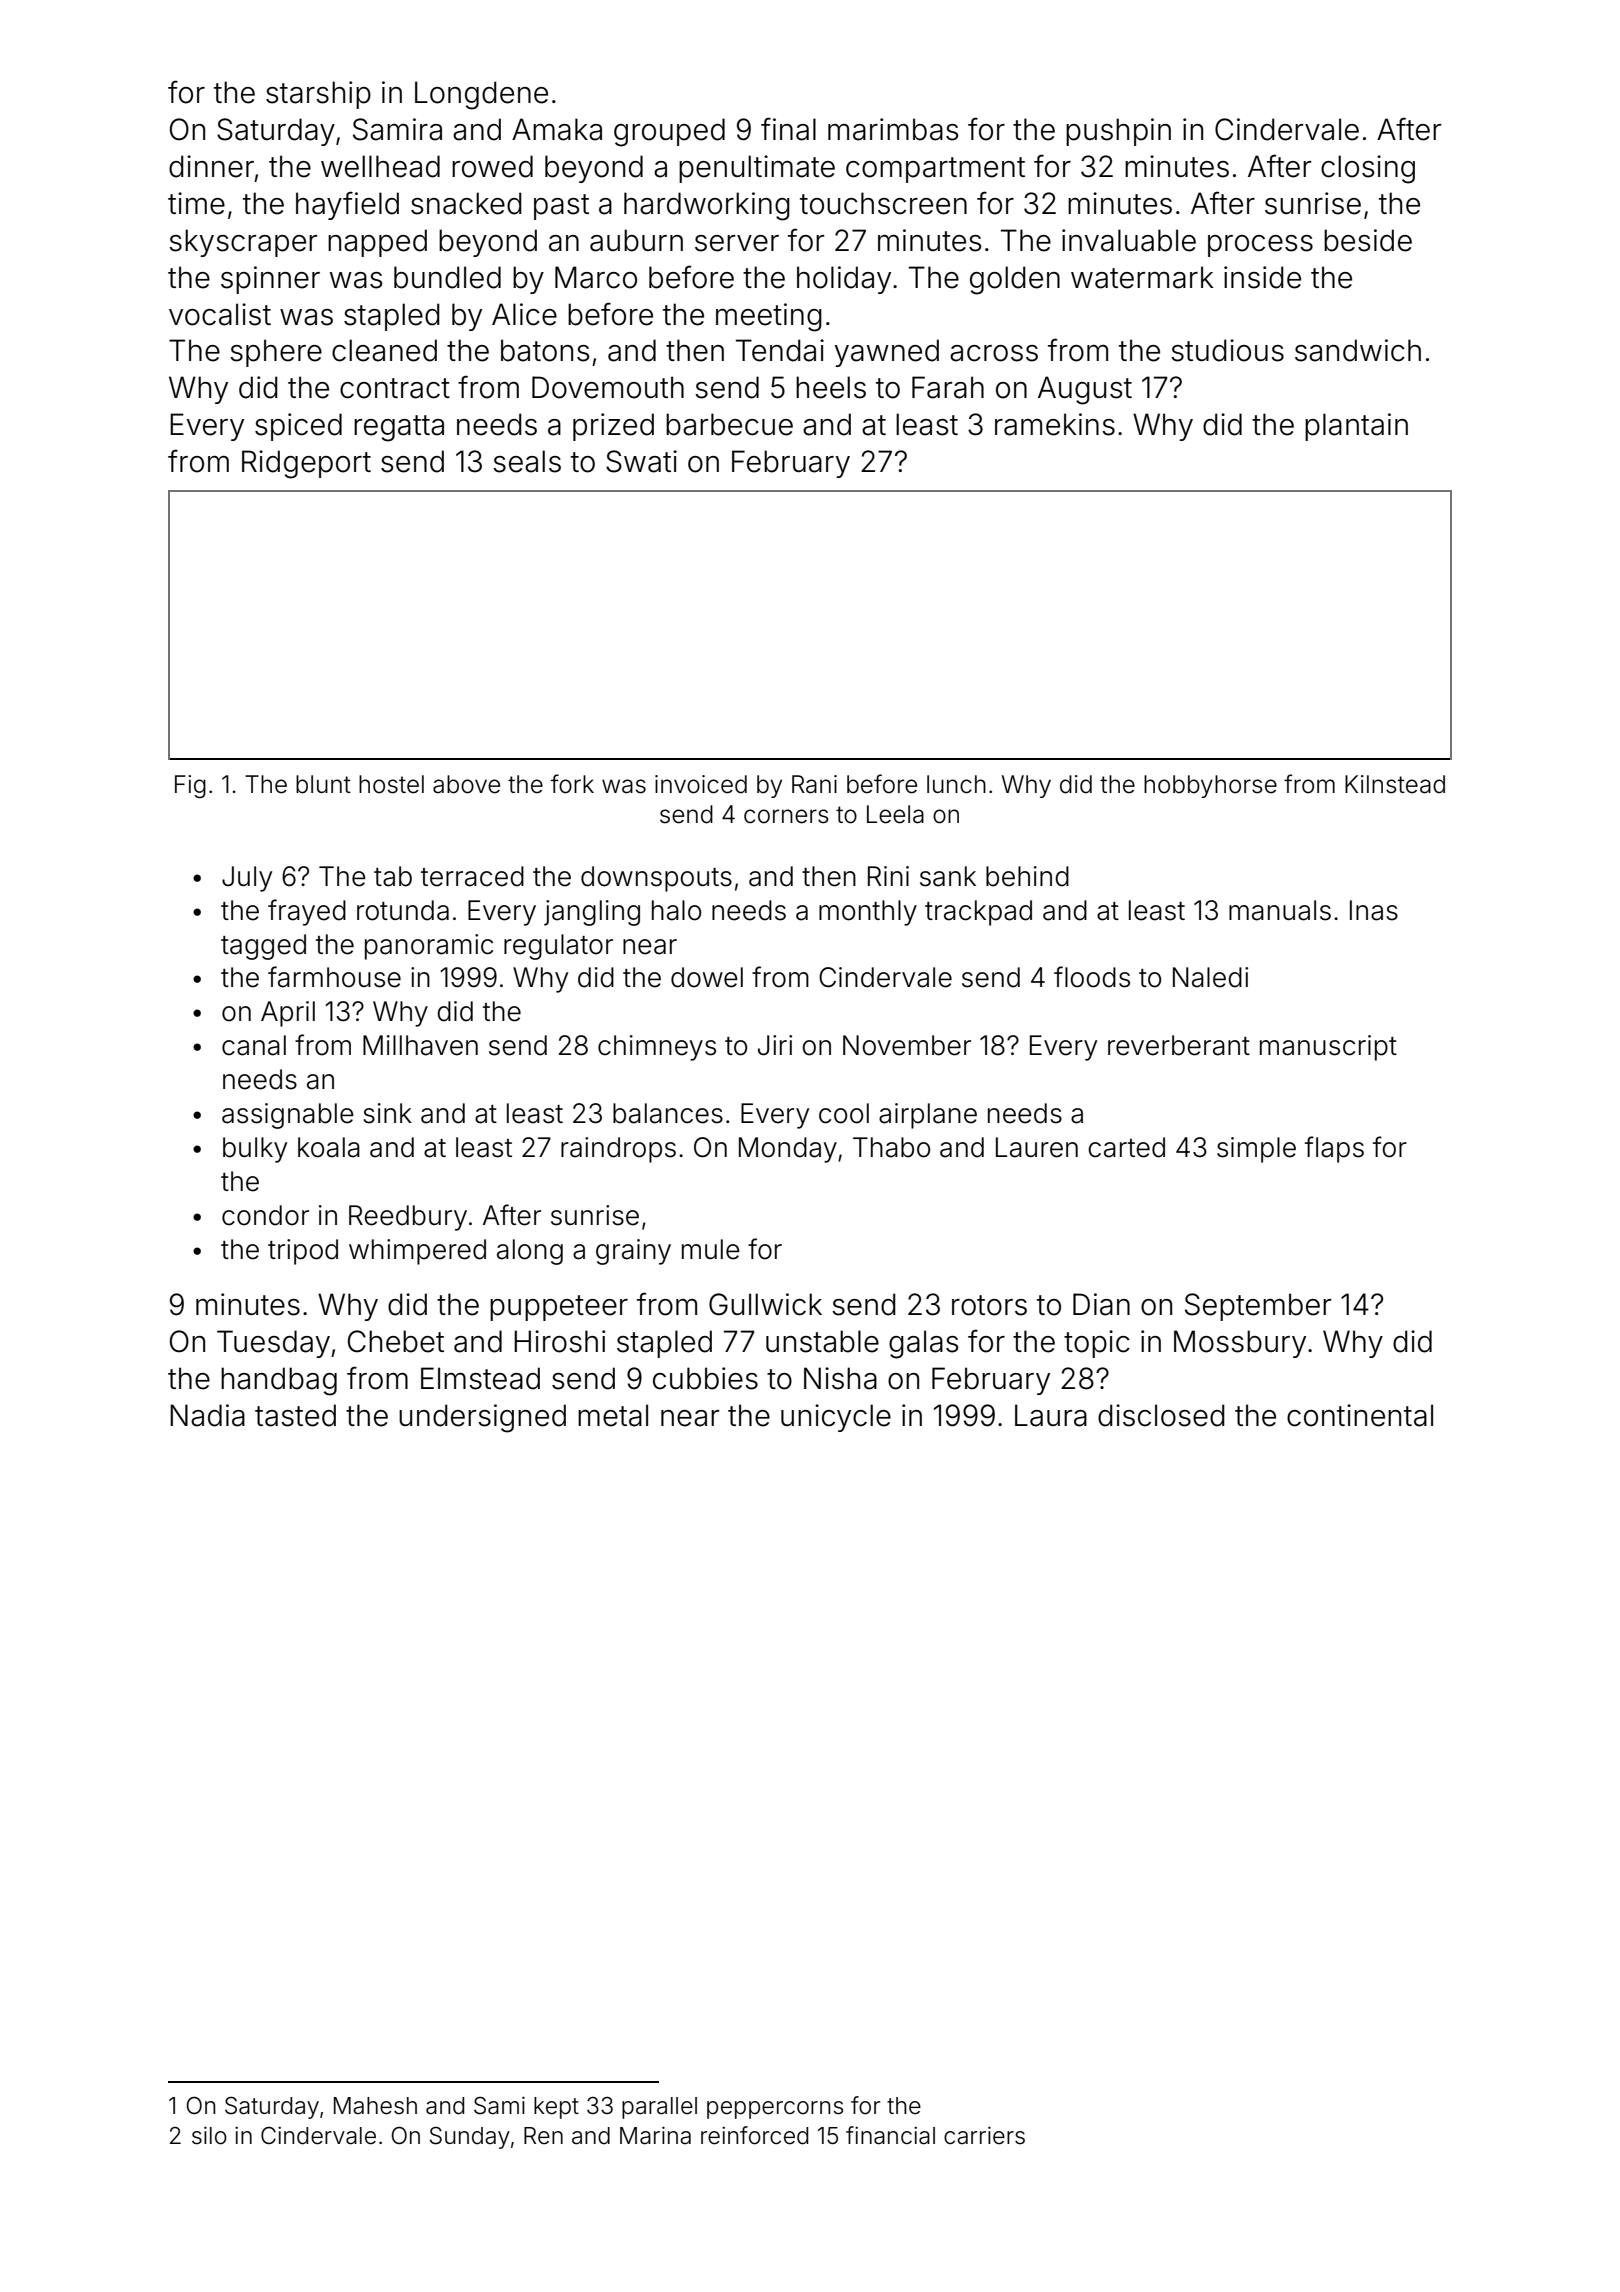  What do you see at coordinates (707, 977) in the document?
I see `dowel` at bounding box center [707, 977].
